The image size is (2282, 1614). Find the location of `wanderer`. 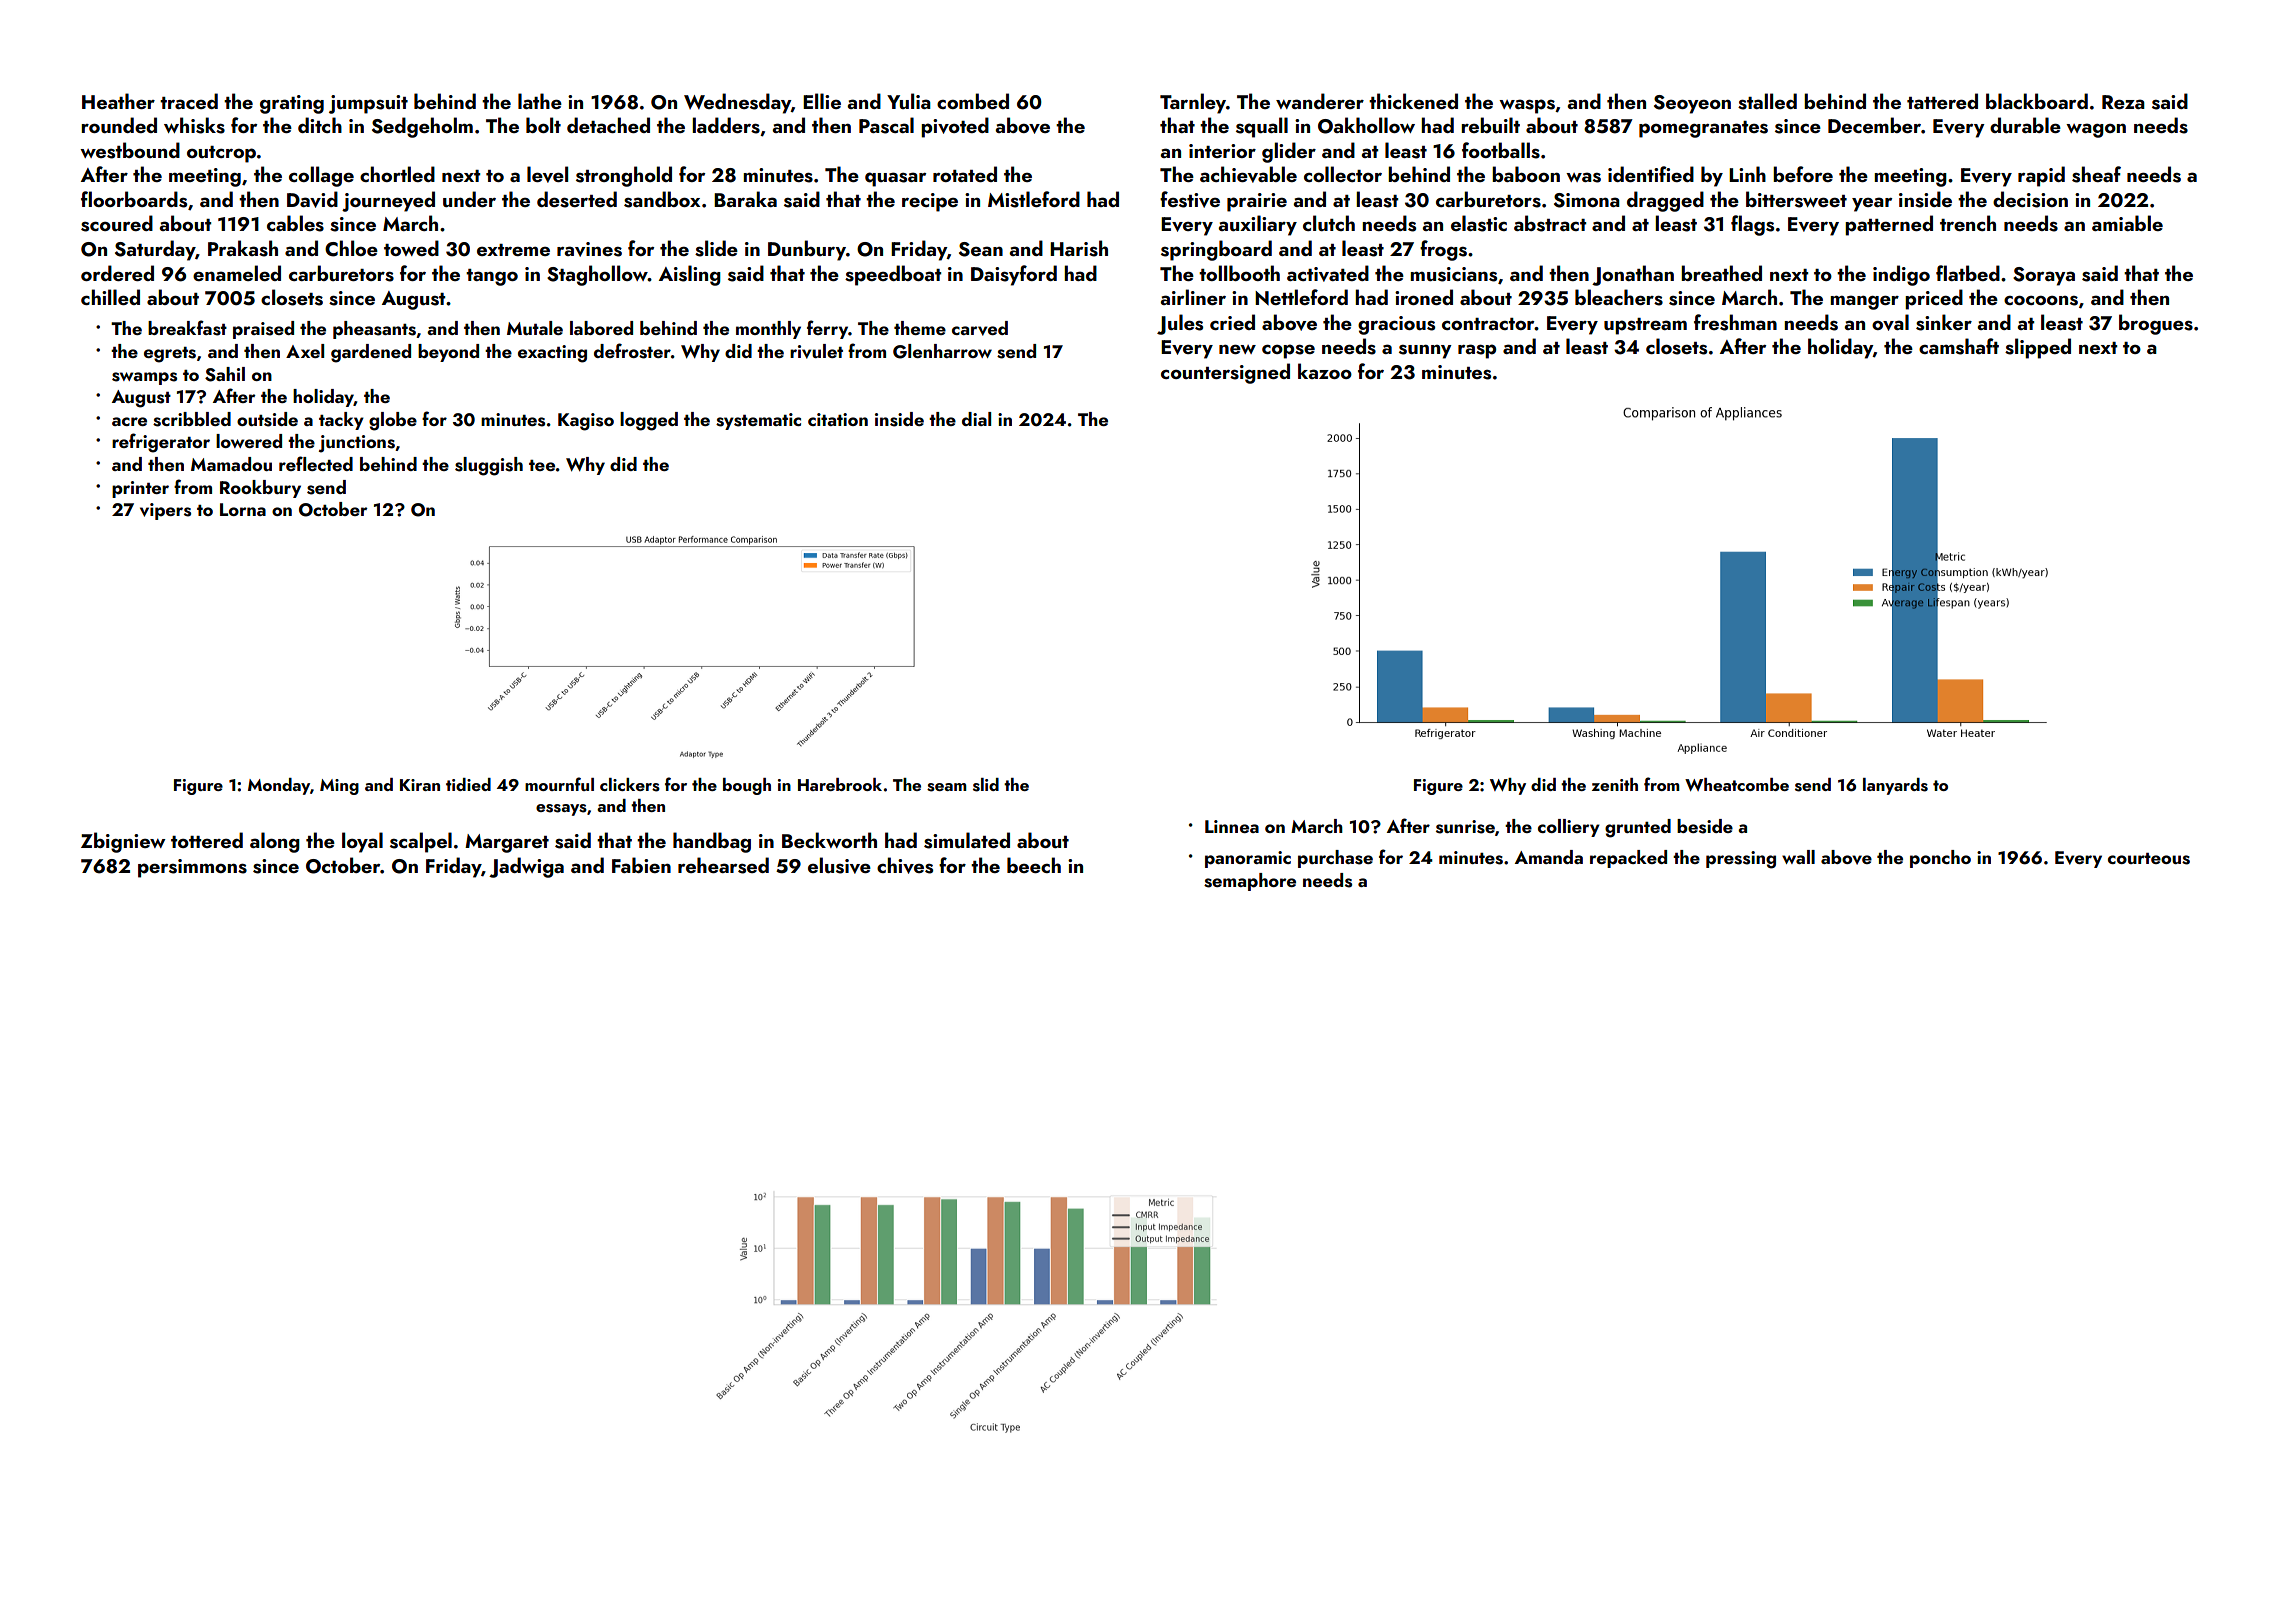

wanderer is located at coordinates (1320, 101).
